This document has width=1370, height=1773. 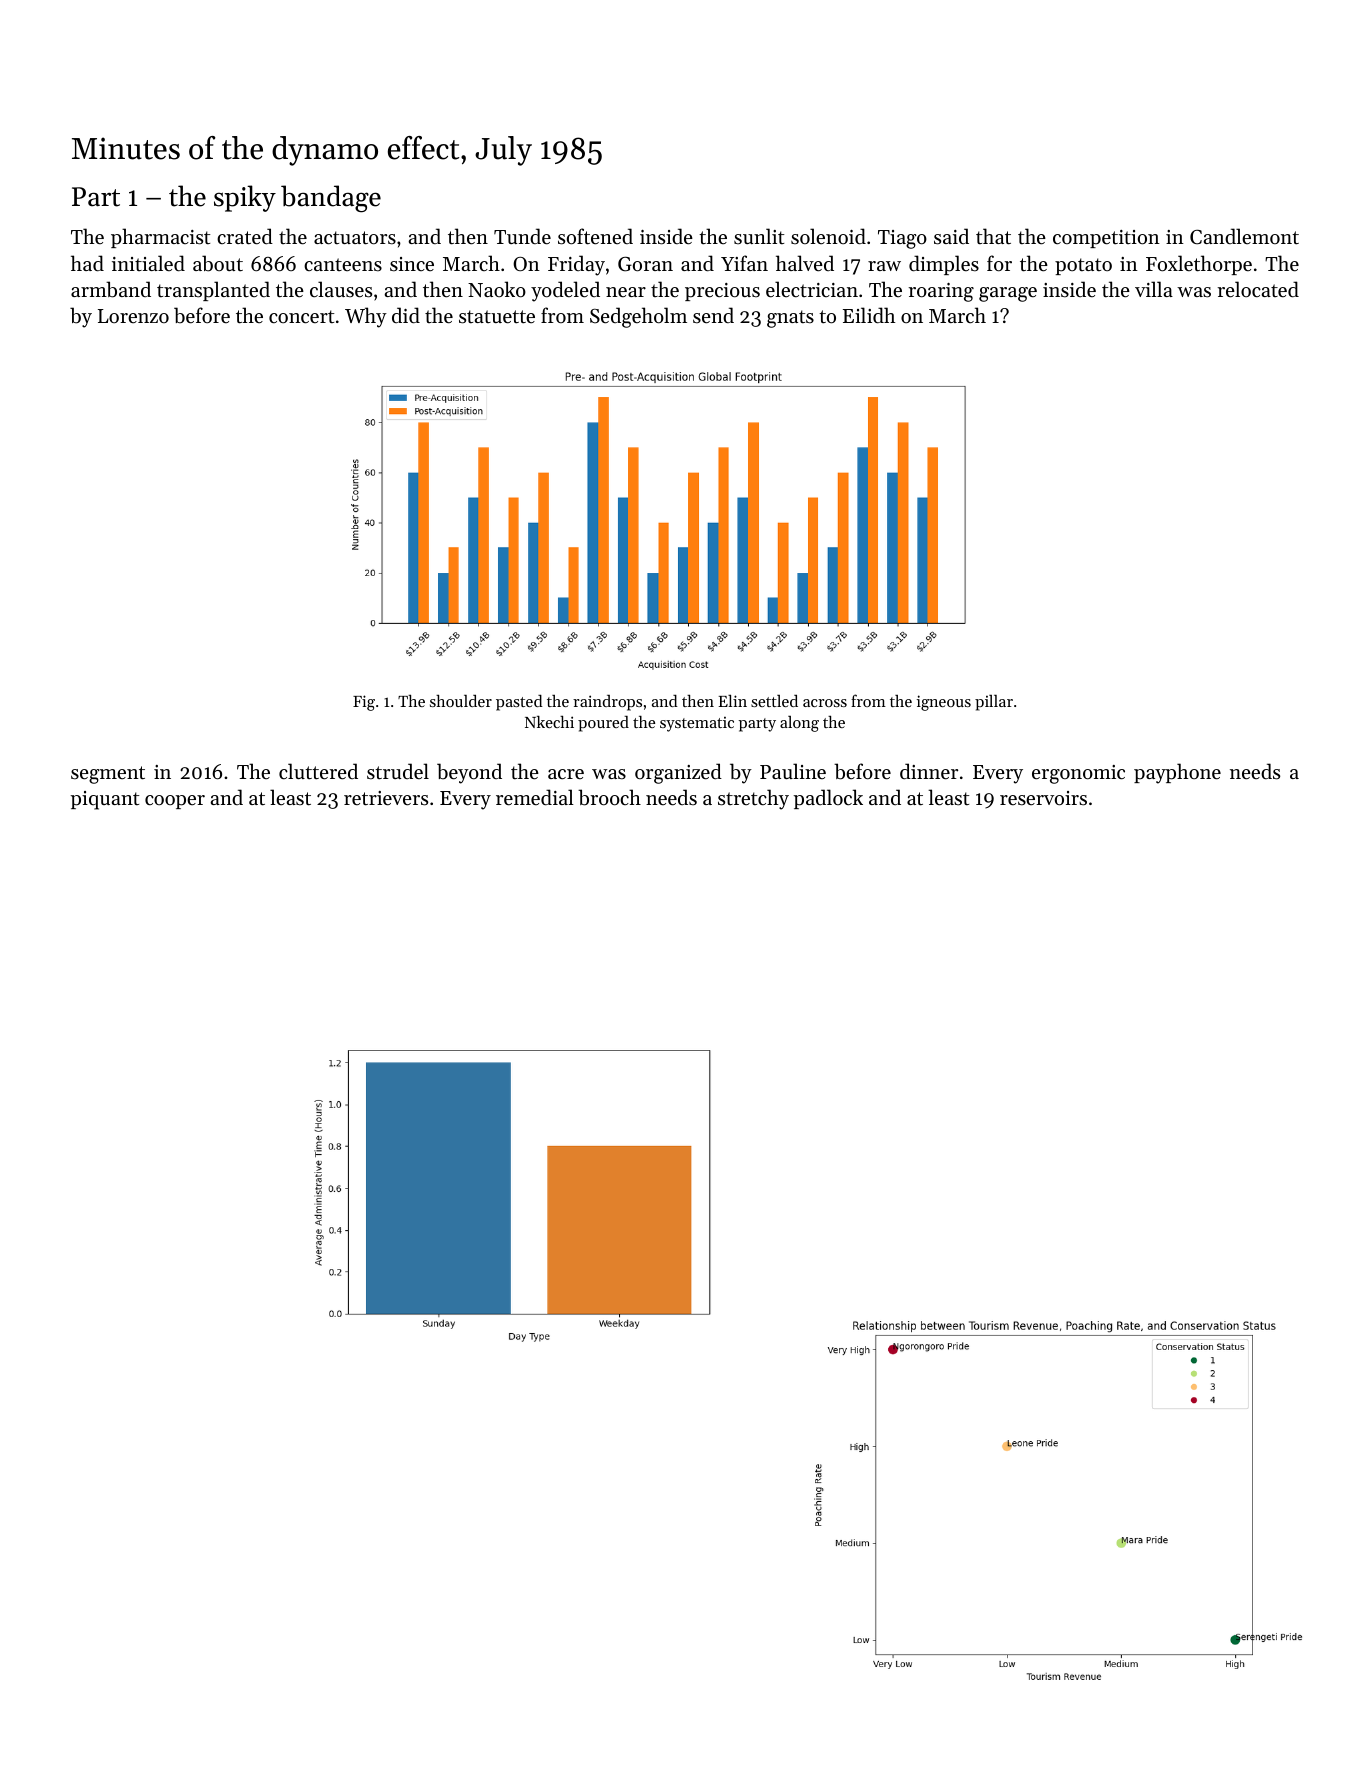 What do you see at coordinates (1154, 289) in the document?
I see `villa` at bounding box center [1154, 289].
